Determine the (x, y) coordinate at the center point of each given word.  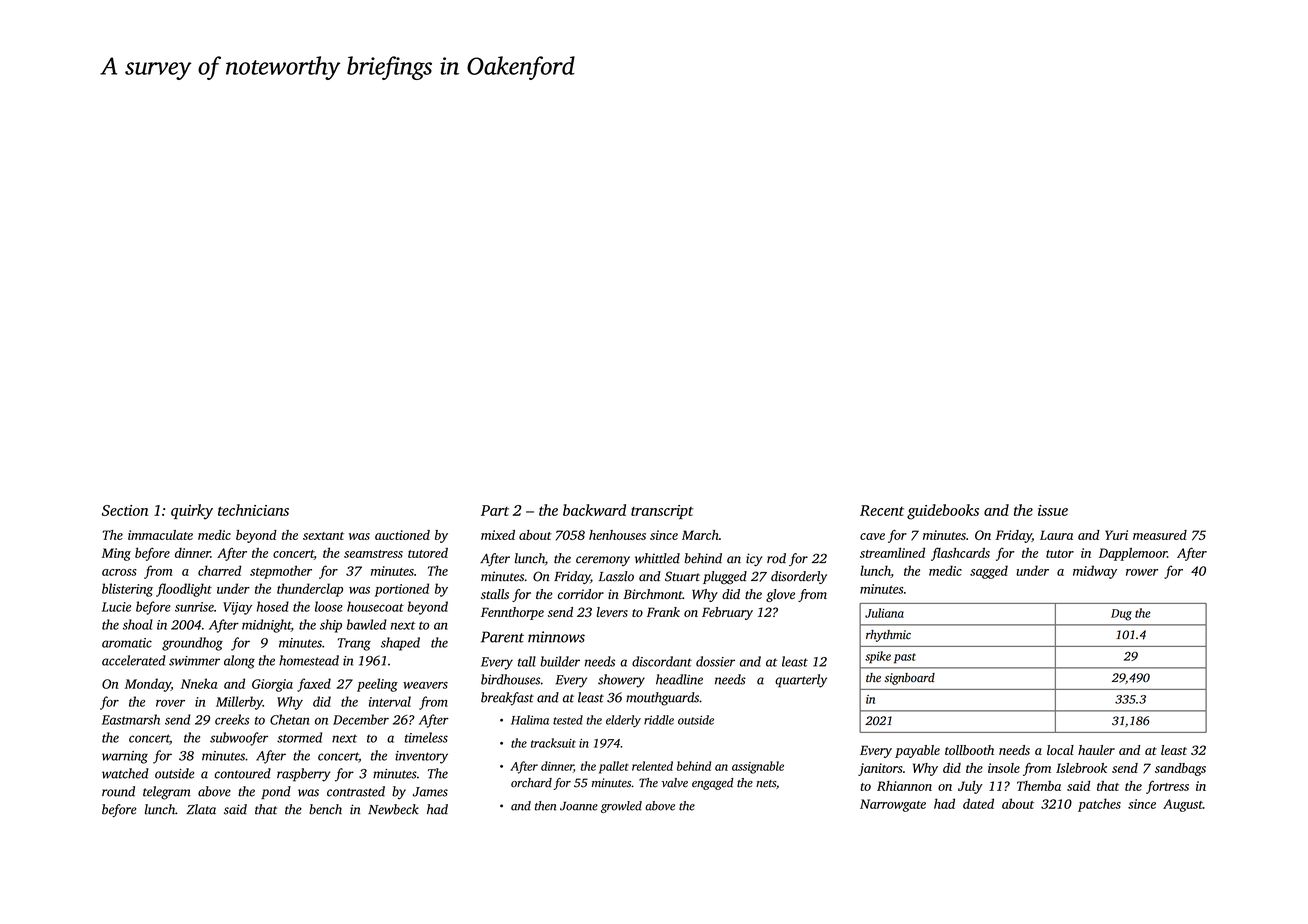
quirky (192, 512)
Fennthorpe (512, 613)
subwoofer (239, 739)
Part (495, 510)
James (430, 792)
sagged (989, 572)
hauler (1096, 750)
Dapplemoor (1133, 554)
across (119, 572)
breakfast (507, 699)
